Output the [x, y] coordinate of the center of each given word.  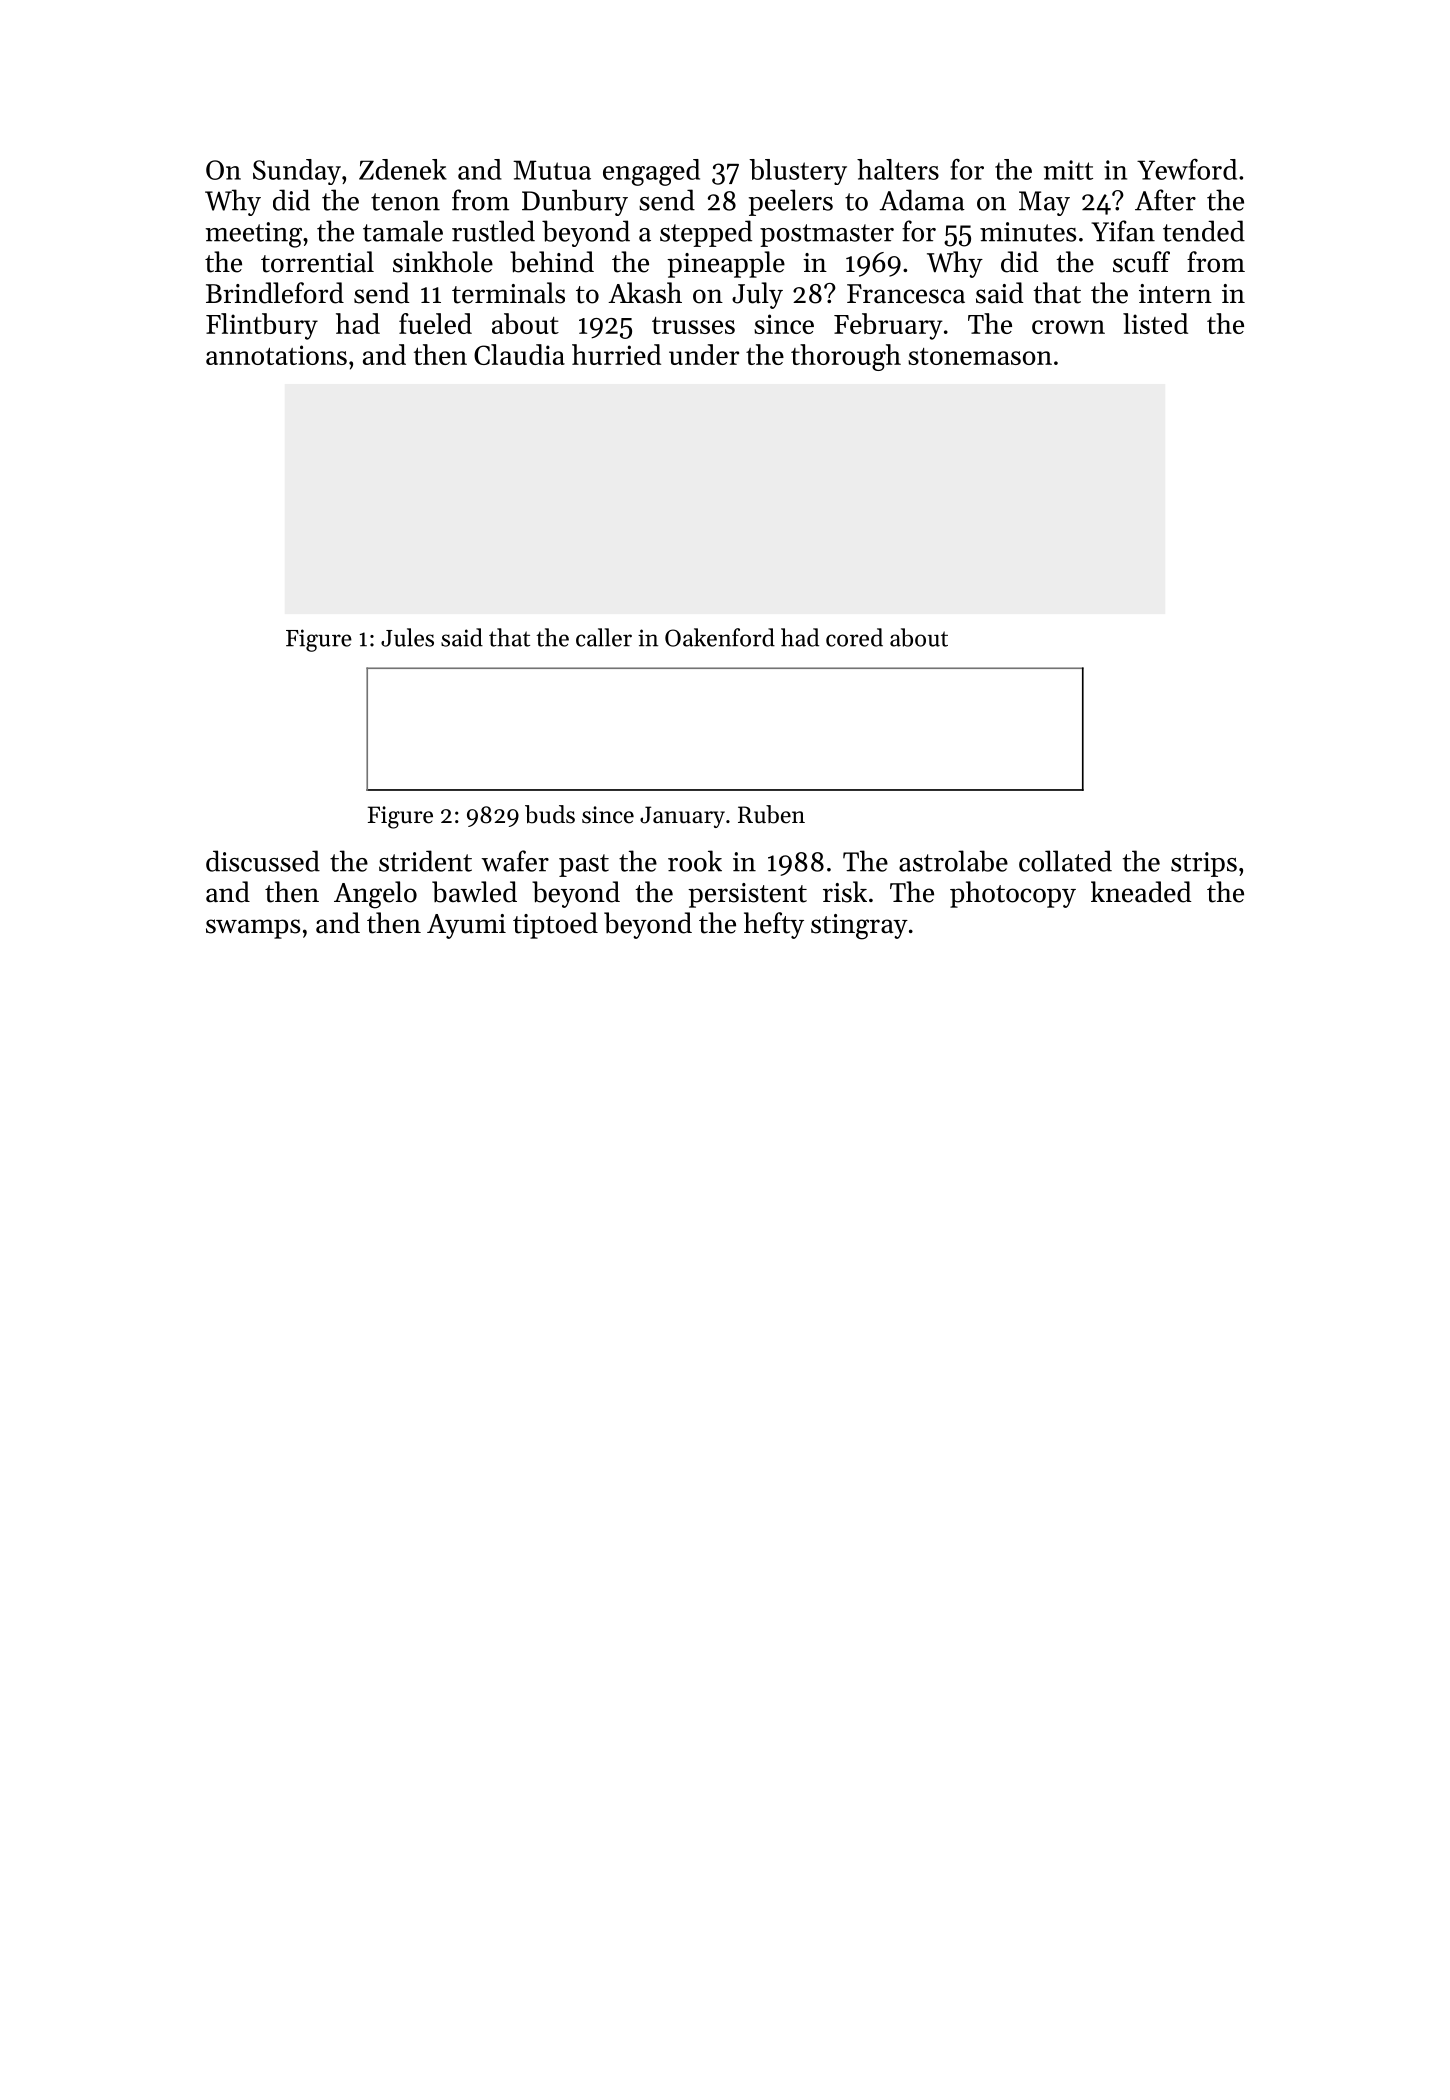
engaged [651, 172]
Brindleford [275, 293]
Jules [407, 637]
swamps [253, 929]
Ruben [771, 814]
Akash [645, 293]
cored [854, 637]
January [682, 817]
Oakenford [720, 637]
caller [604, 637]
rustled [493, 231]
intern [1175, 294]
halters [898, 169]
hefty [774, 925]
